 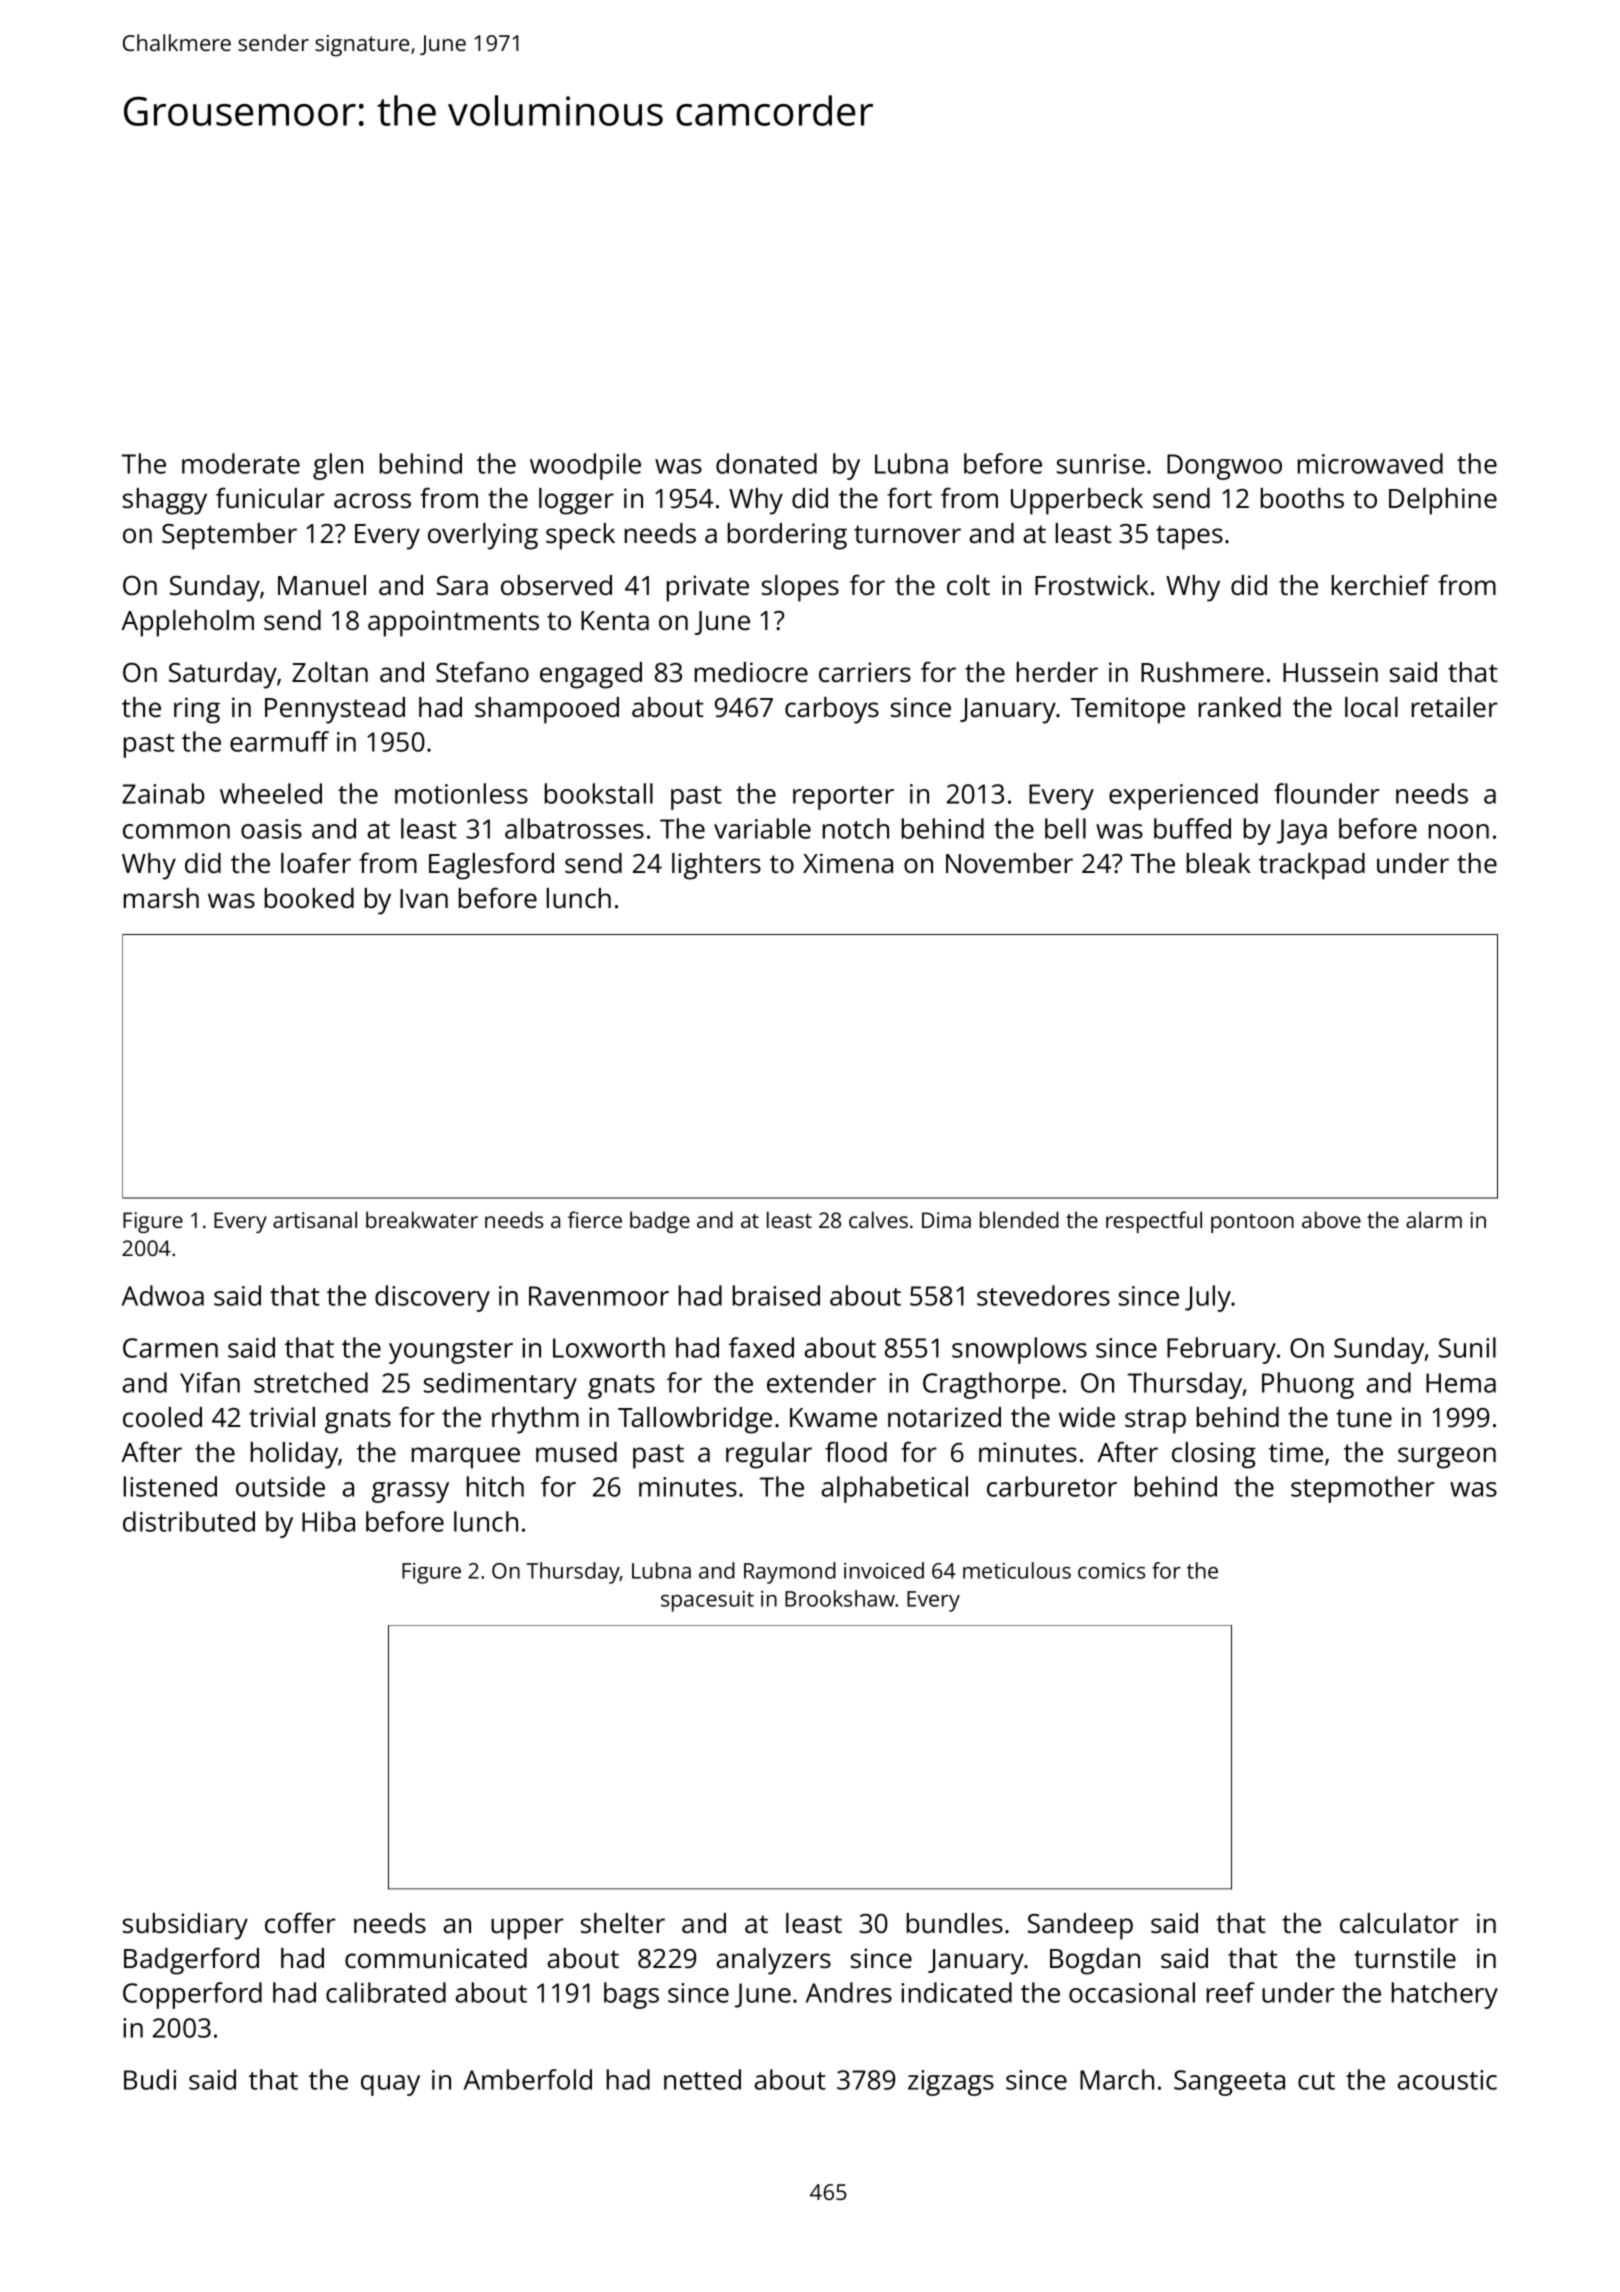 What do you see at coordinates (189, 1521) in the page?
I see `distributed` at bounding box center [189, 1521].
